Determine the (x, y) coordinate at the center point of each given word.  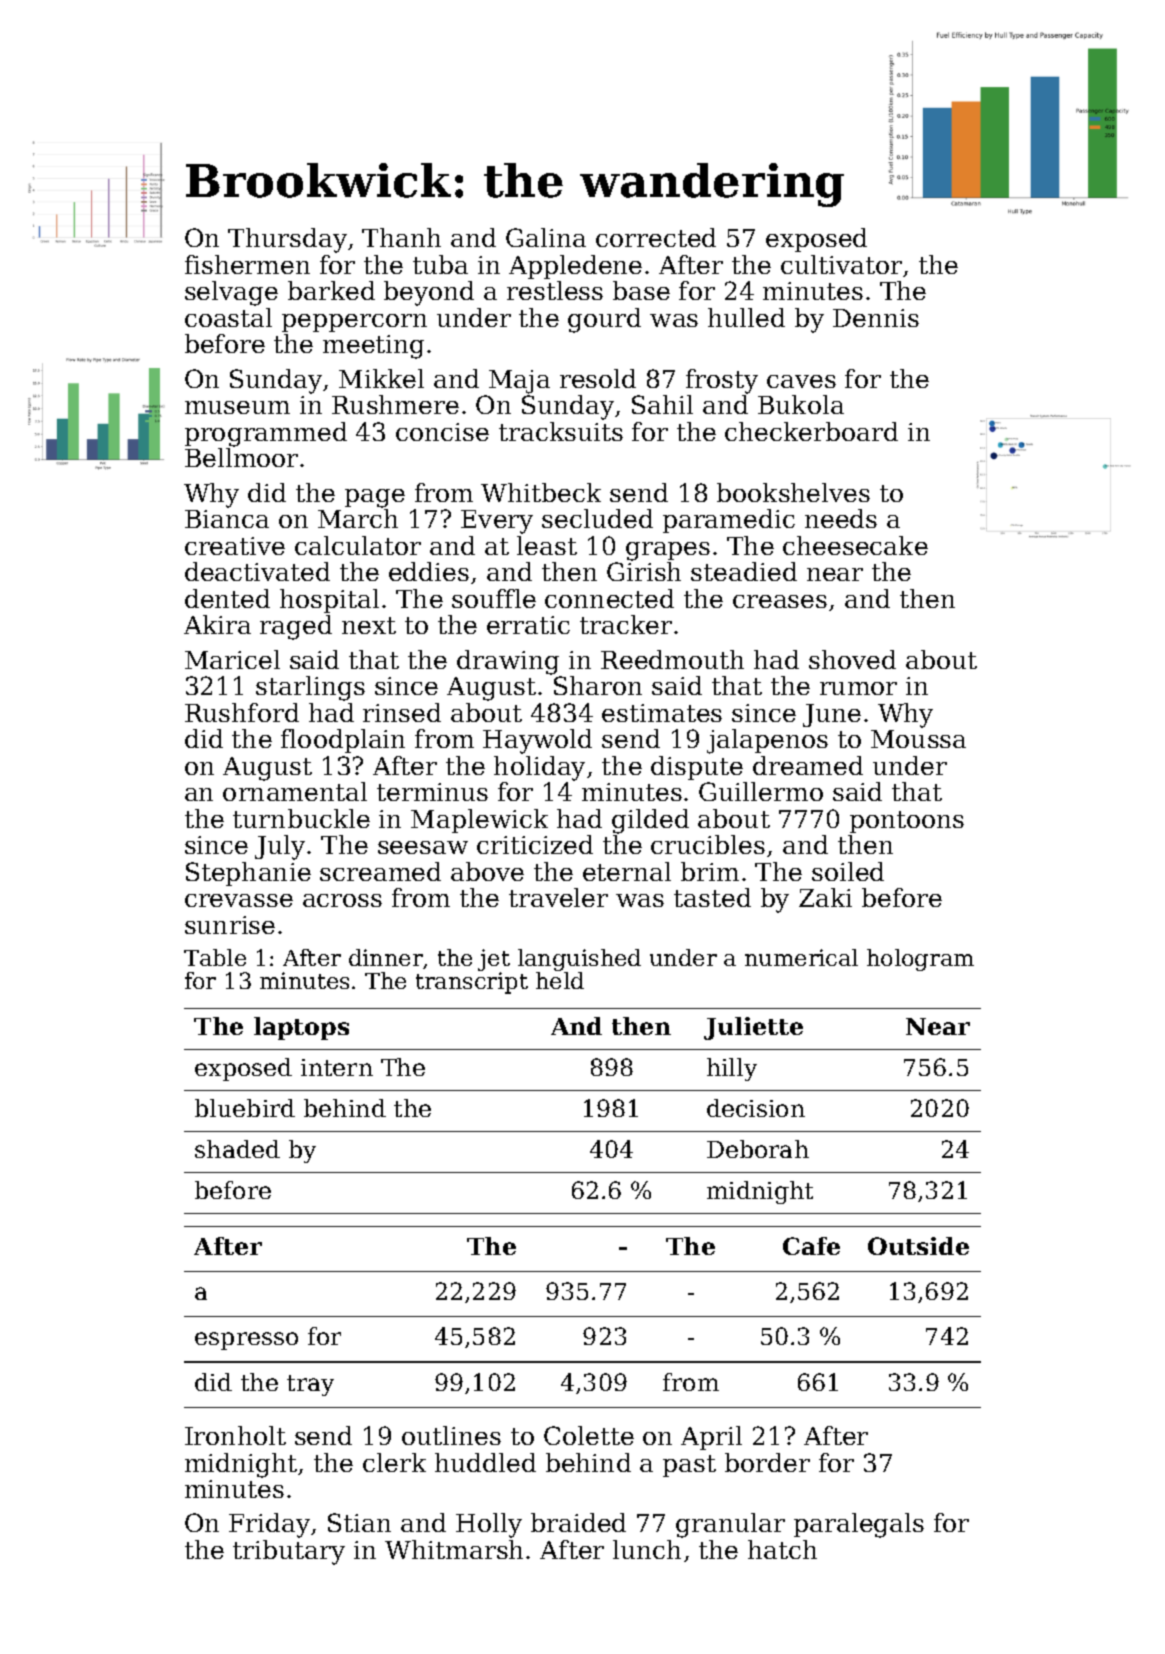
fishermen (247, 264)
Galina (546, 237)
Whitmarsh (454, 1549)
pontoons (907, 822)
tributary (289, 1552)
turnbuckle (301, 818)
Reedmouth (672, 659)
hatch (782, 1549)
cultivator (841, 264)
